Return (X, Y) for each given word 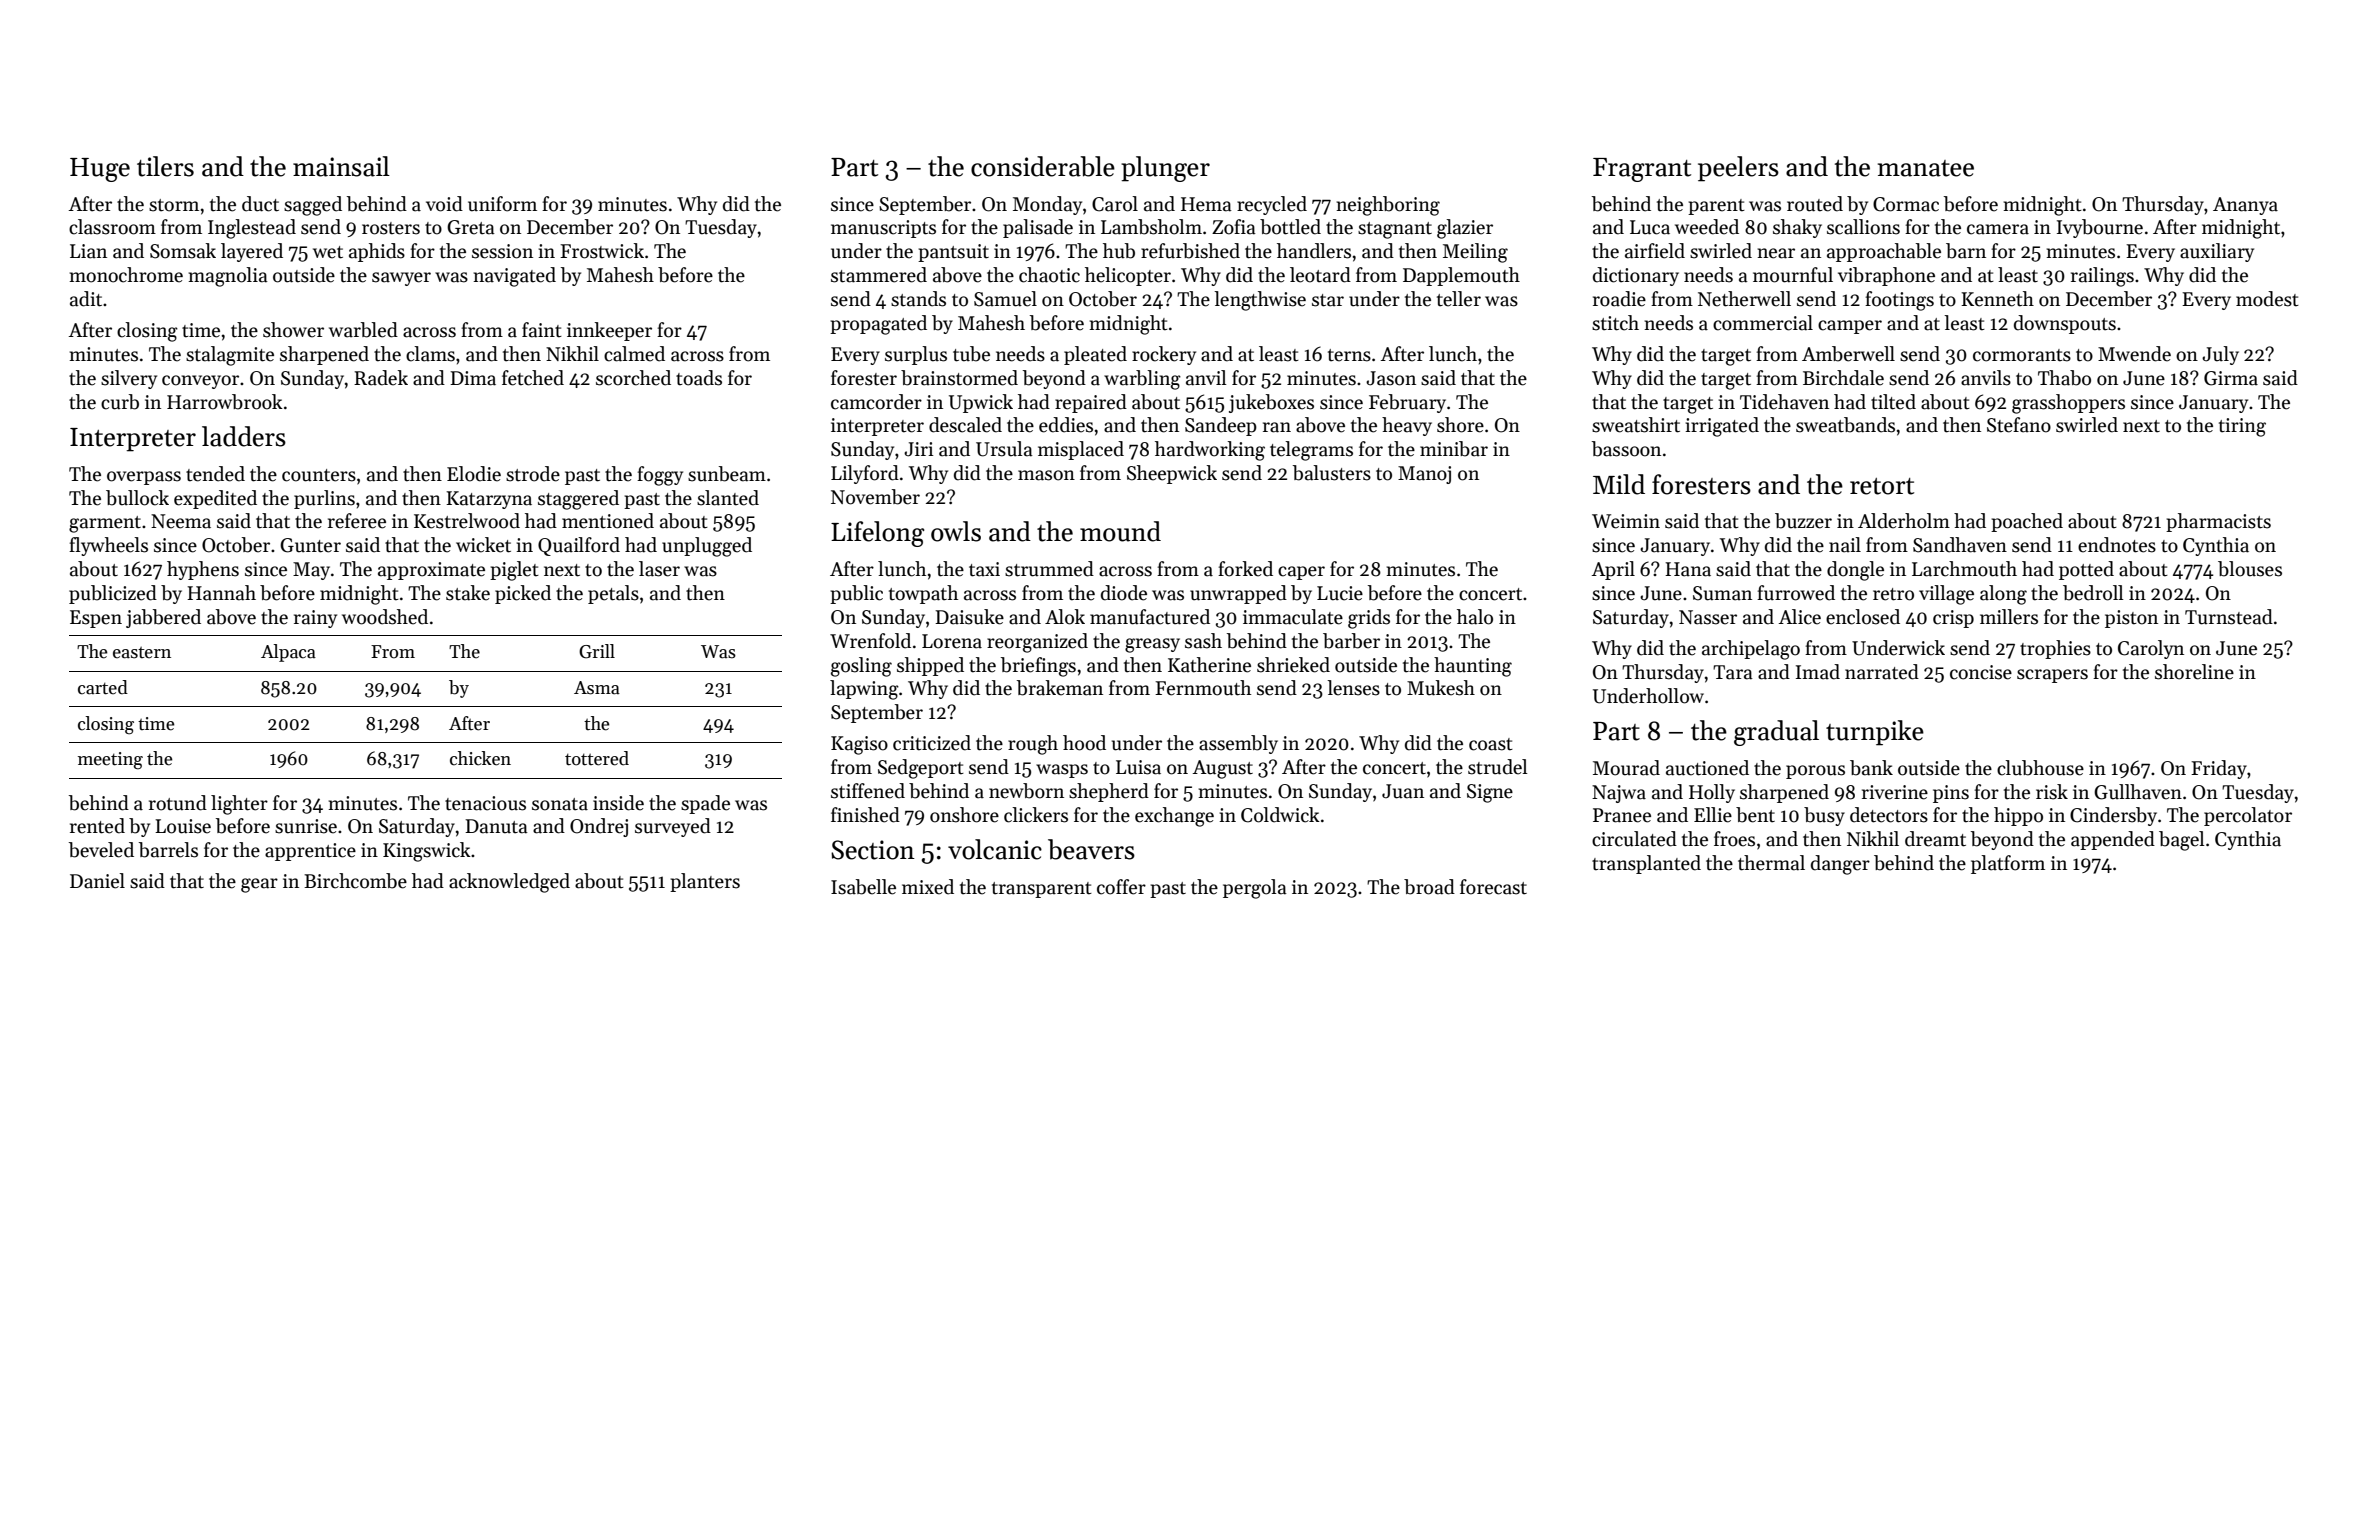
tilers (165, 166)
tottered (597, 758)
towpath (923, 594)
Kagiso (859, 745)
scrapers (2052, 676)
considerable (1043, 166)
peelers (1738, 169)
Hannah (221, 593)
